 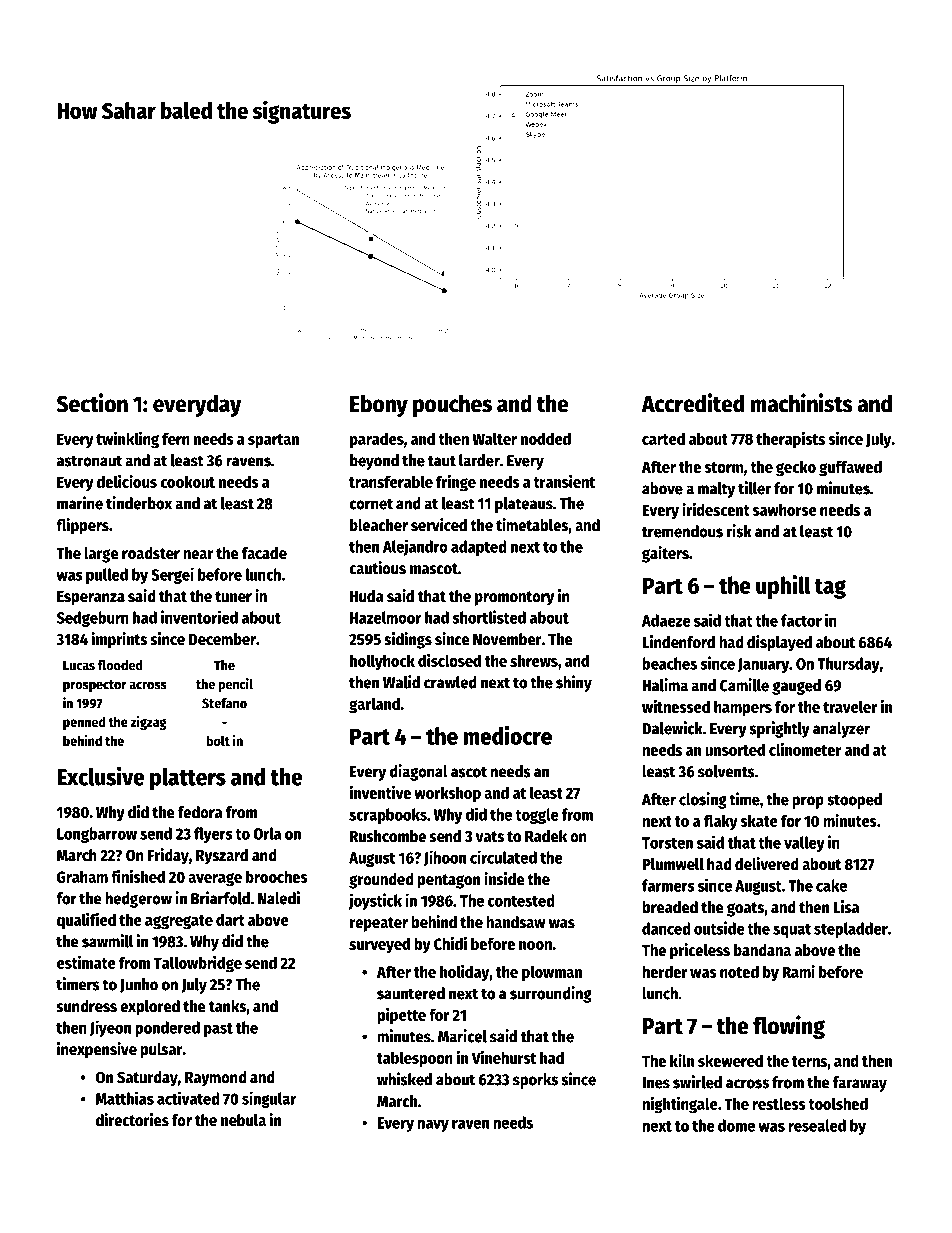 I want to click on joystick, so click(x=375, y=901).
